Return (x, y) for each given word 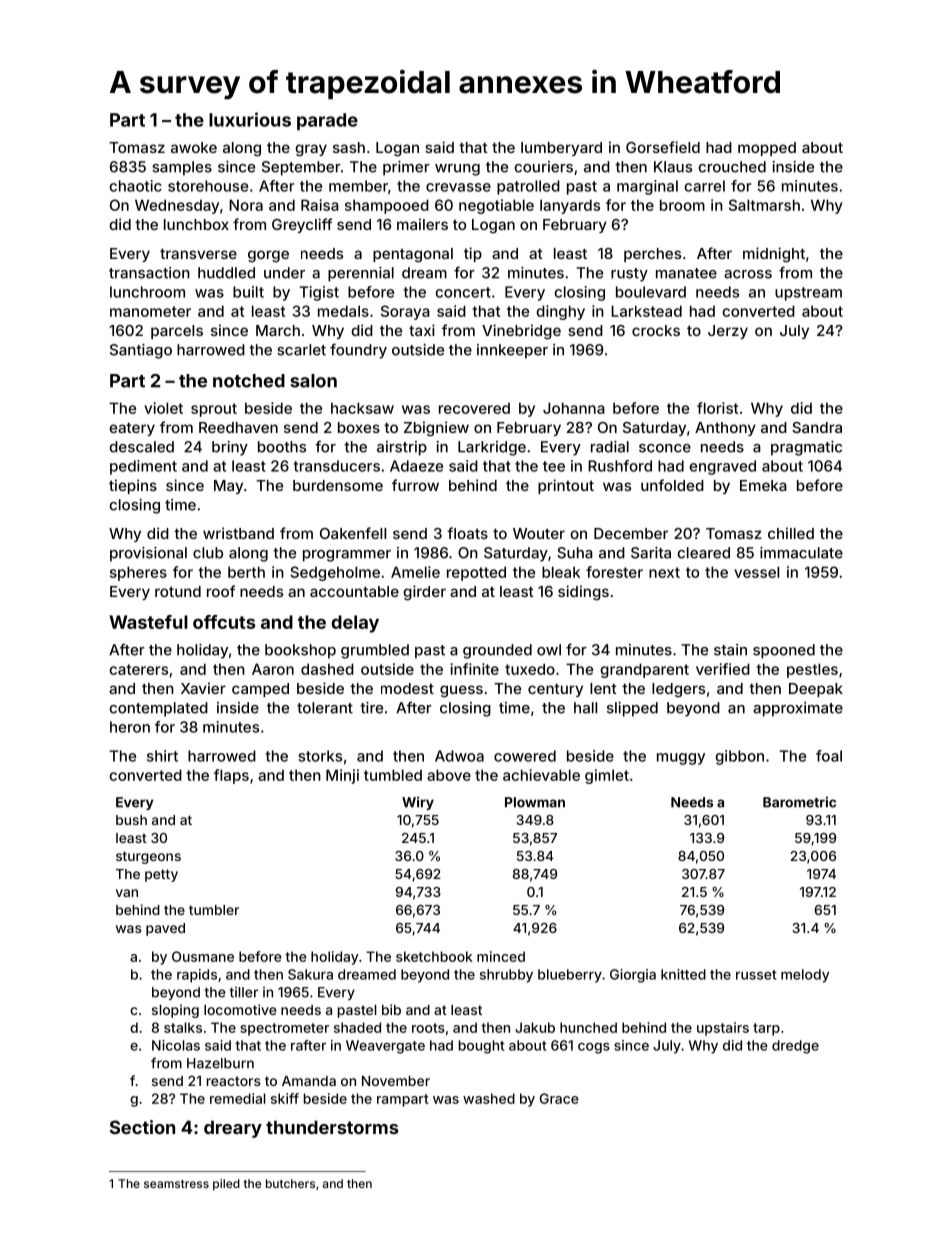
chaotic (135, 186)
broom (682, 205)
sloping (175, 1011)
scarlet (301, 350)
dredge (795, 1047)
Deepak (816, 690)
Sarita (651, 553)
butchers (290, 1183)
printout (566, 486)
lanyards (570, 206)
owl (549, 650)
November (396, 1081)
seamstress (176, 1184)
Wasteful (148, 622)
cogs (594, 1048)
